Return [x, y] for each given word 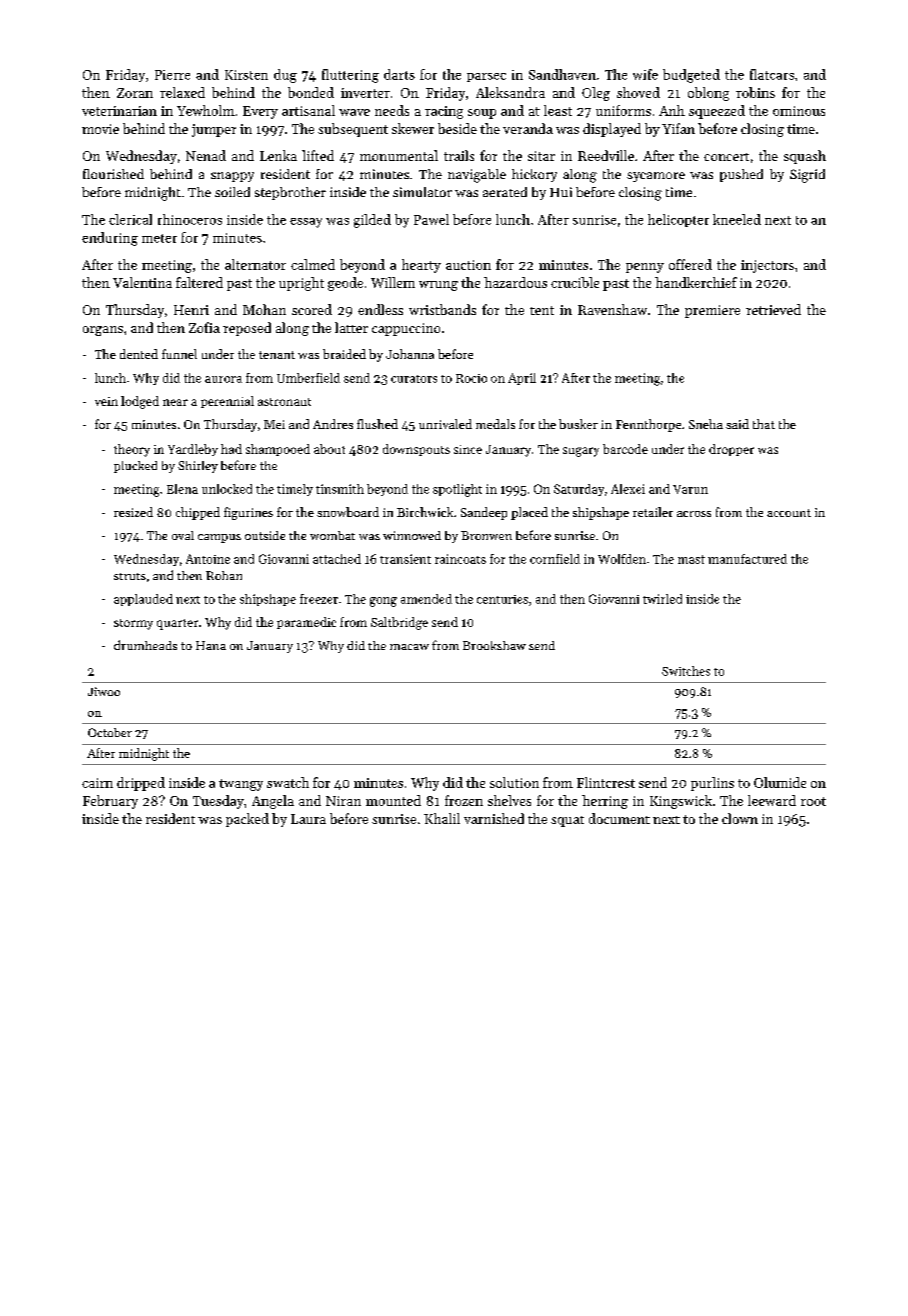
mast [691, 559]
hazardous [515, 282]
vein [106, 401]
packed [247, 820]
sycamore [656, 177]
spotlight [457, 490]
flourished [113, 174]
